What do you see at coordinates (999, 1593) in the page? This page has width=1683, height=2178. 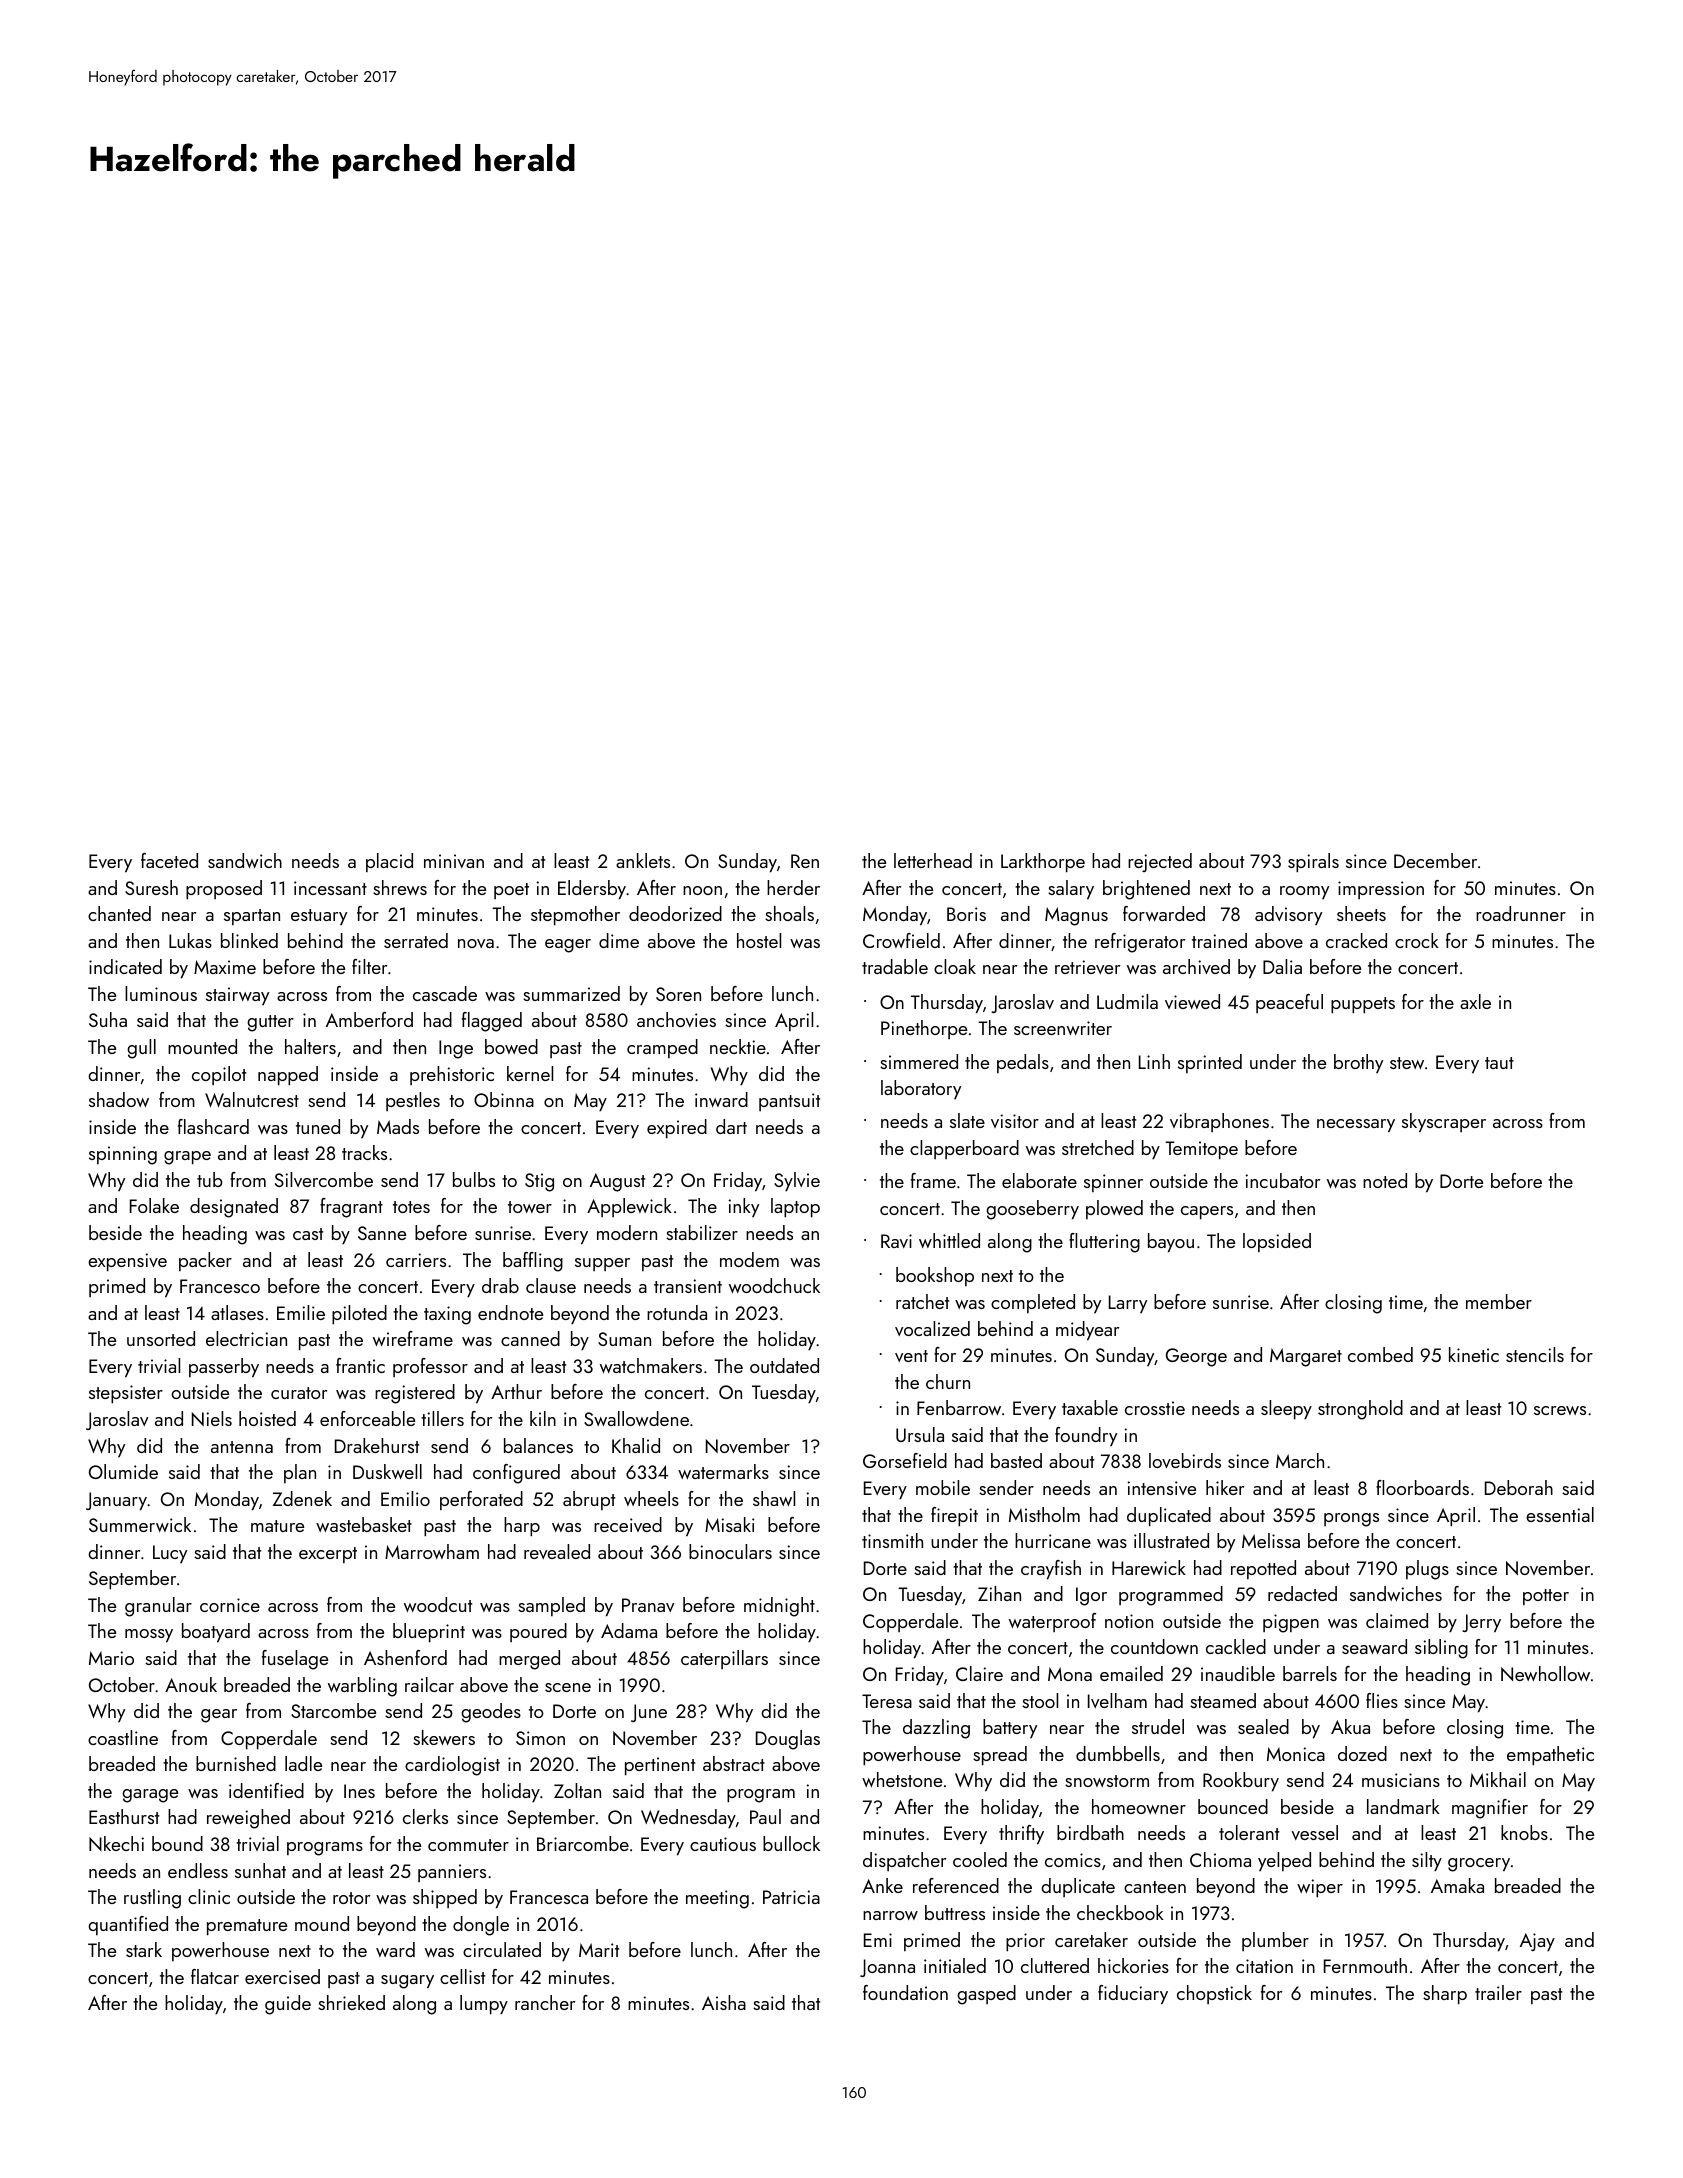 I see `Zihan` at bounding box center [999, 1593].
